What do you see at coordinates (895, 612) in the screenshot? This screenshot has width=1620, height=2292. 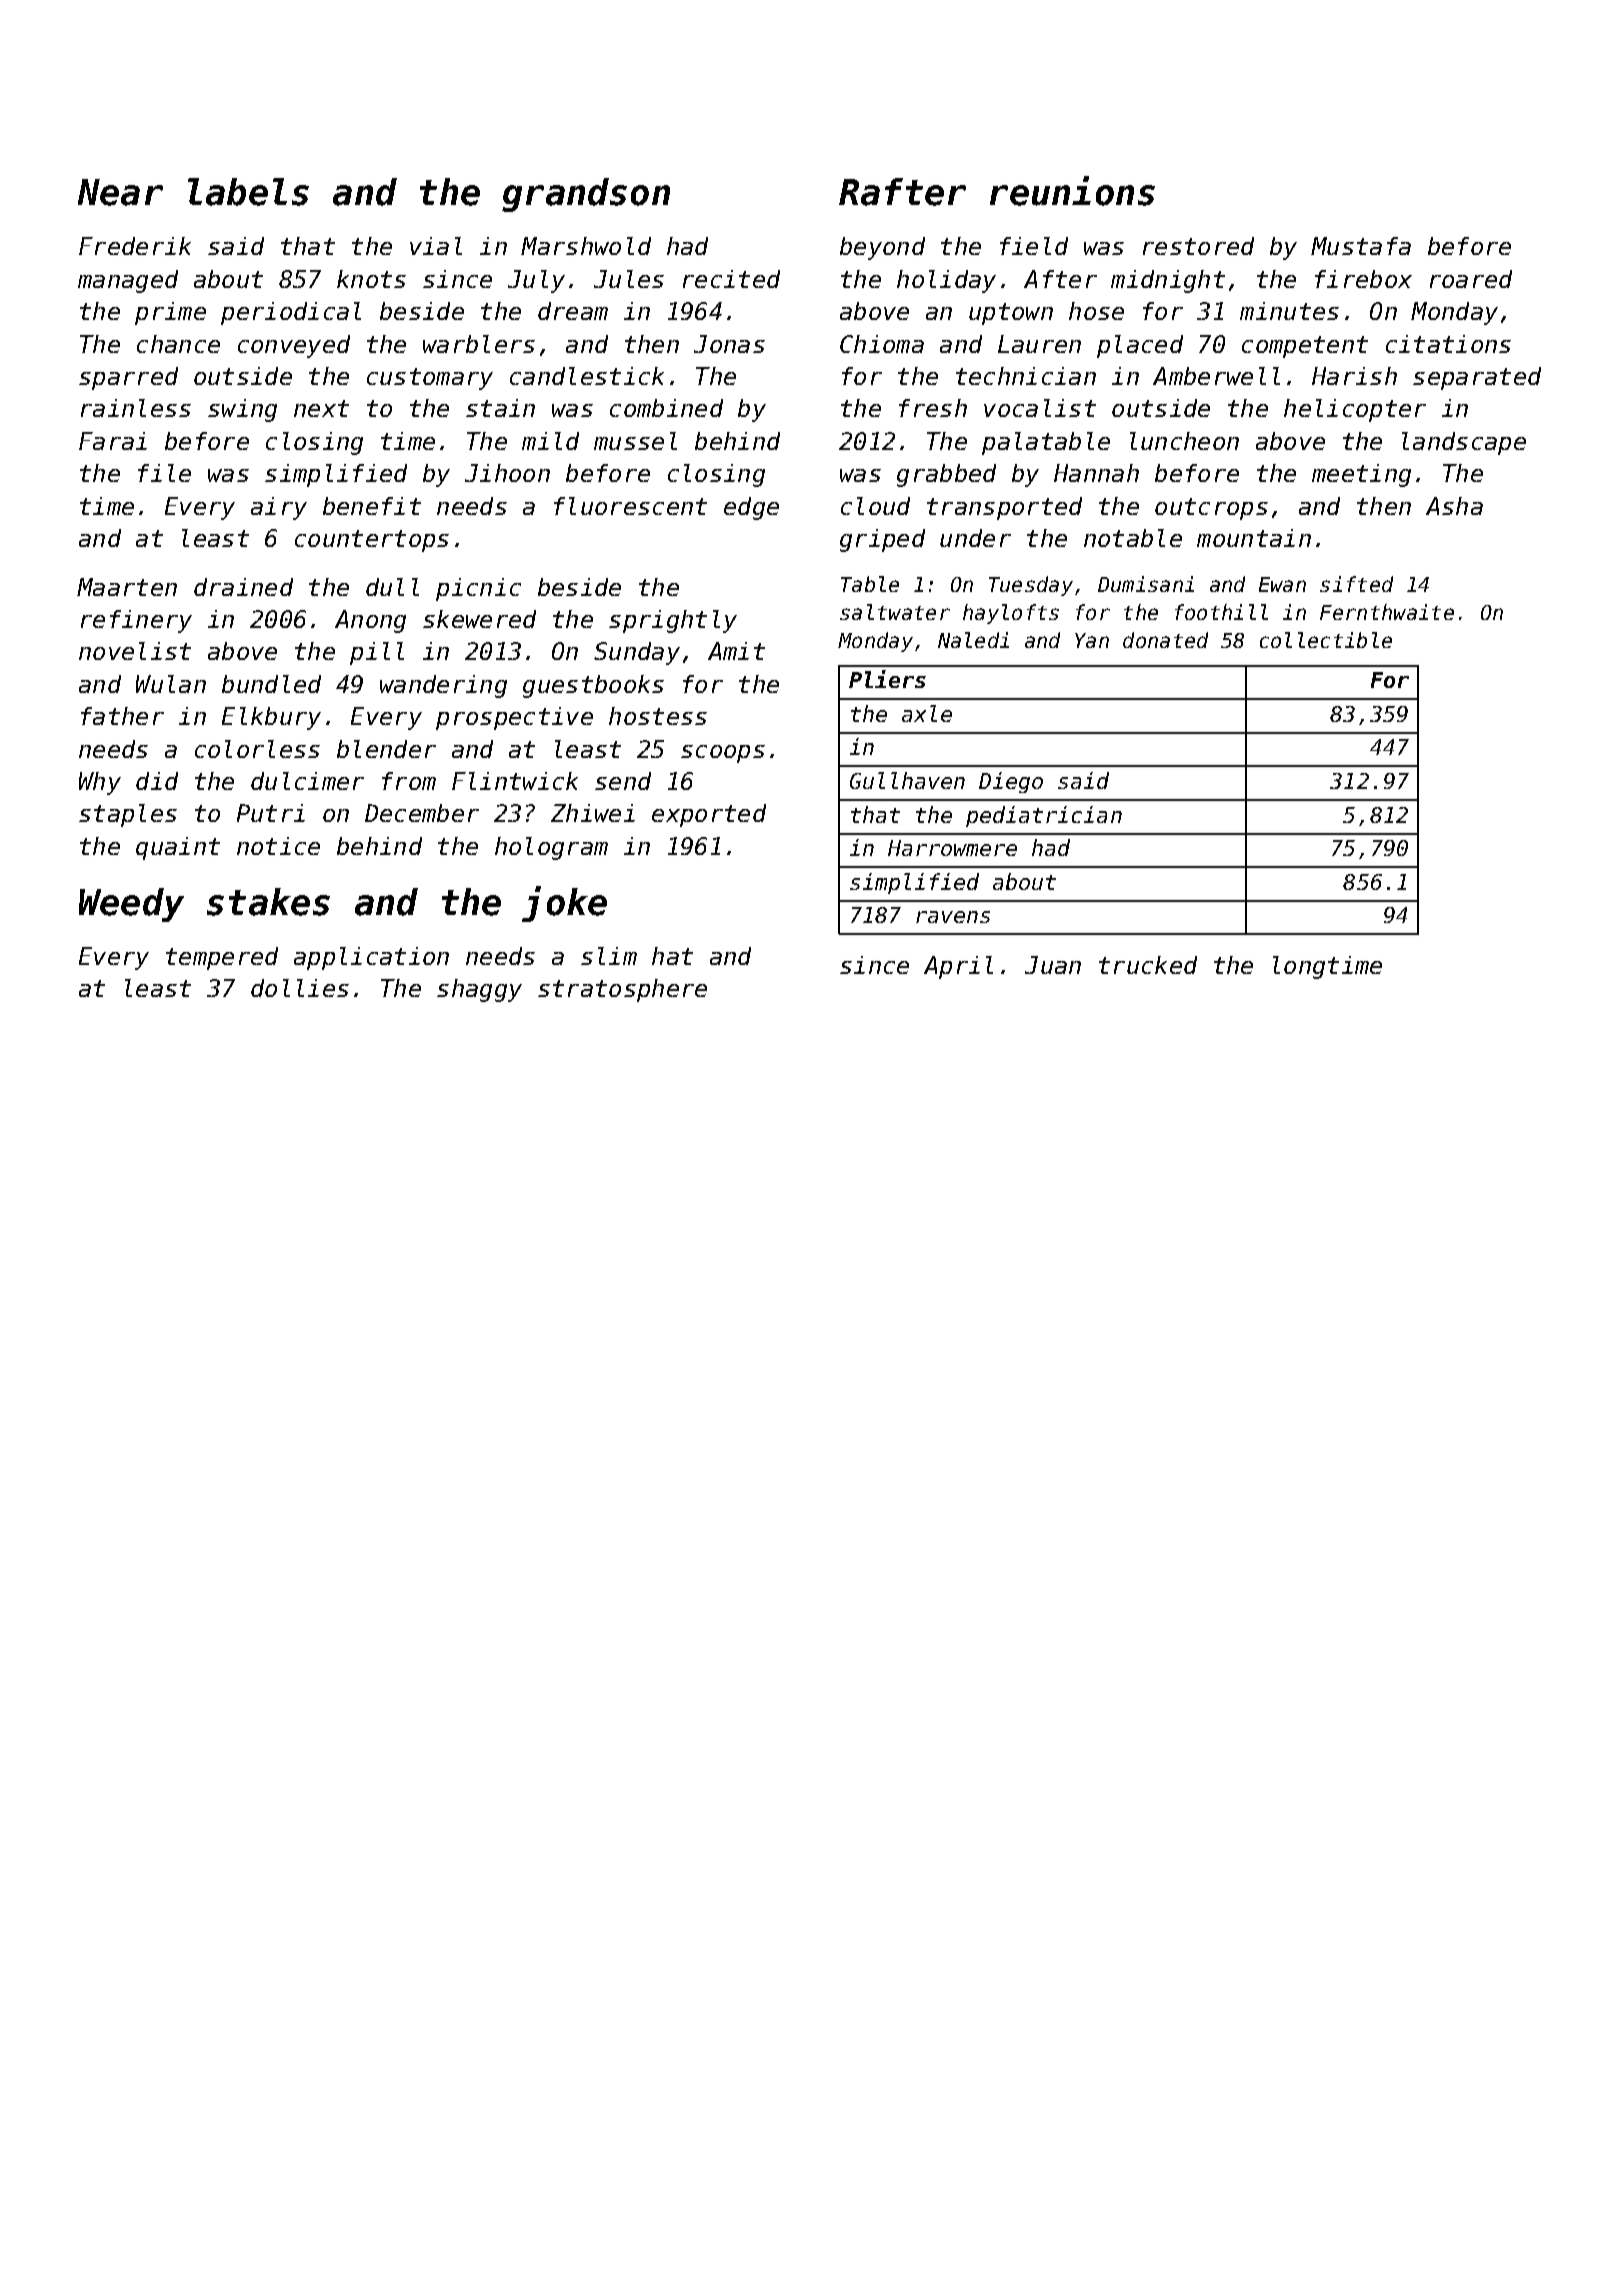 I see `saltwater` at bounding box center [895, 612].
